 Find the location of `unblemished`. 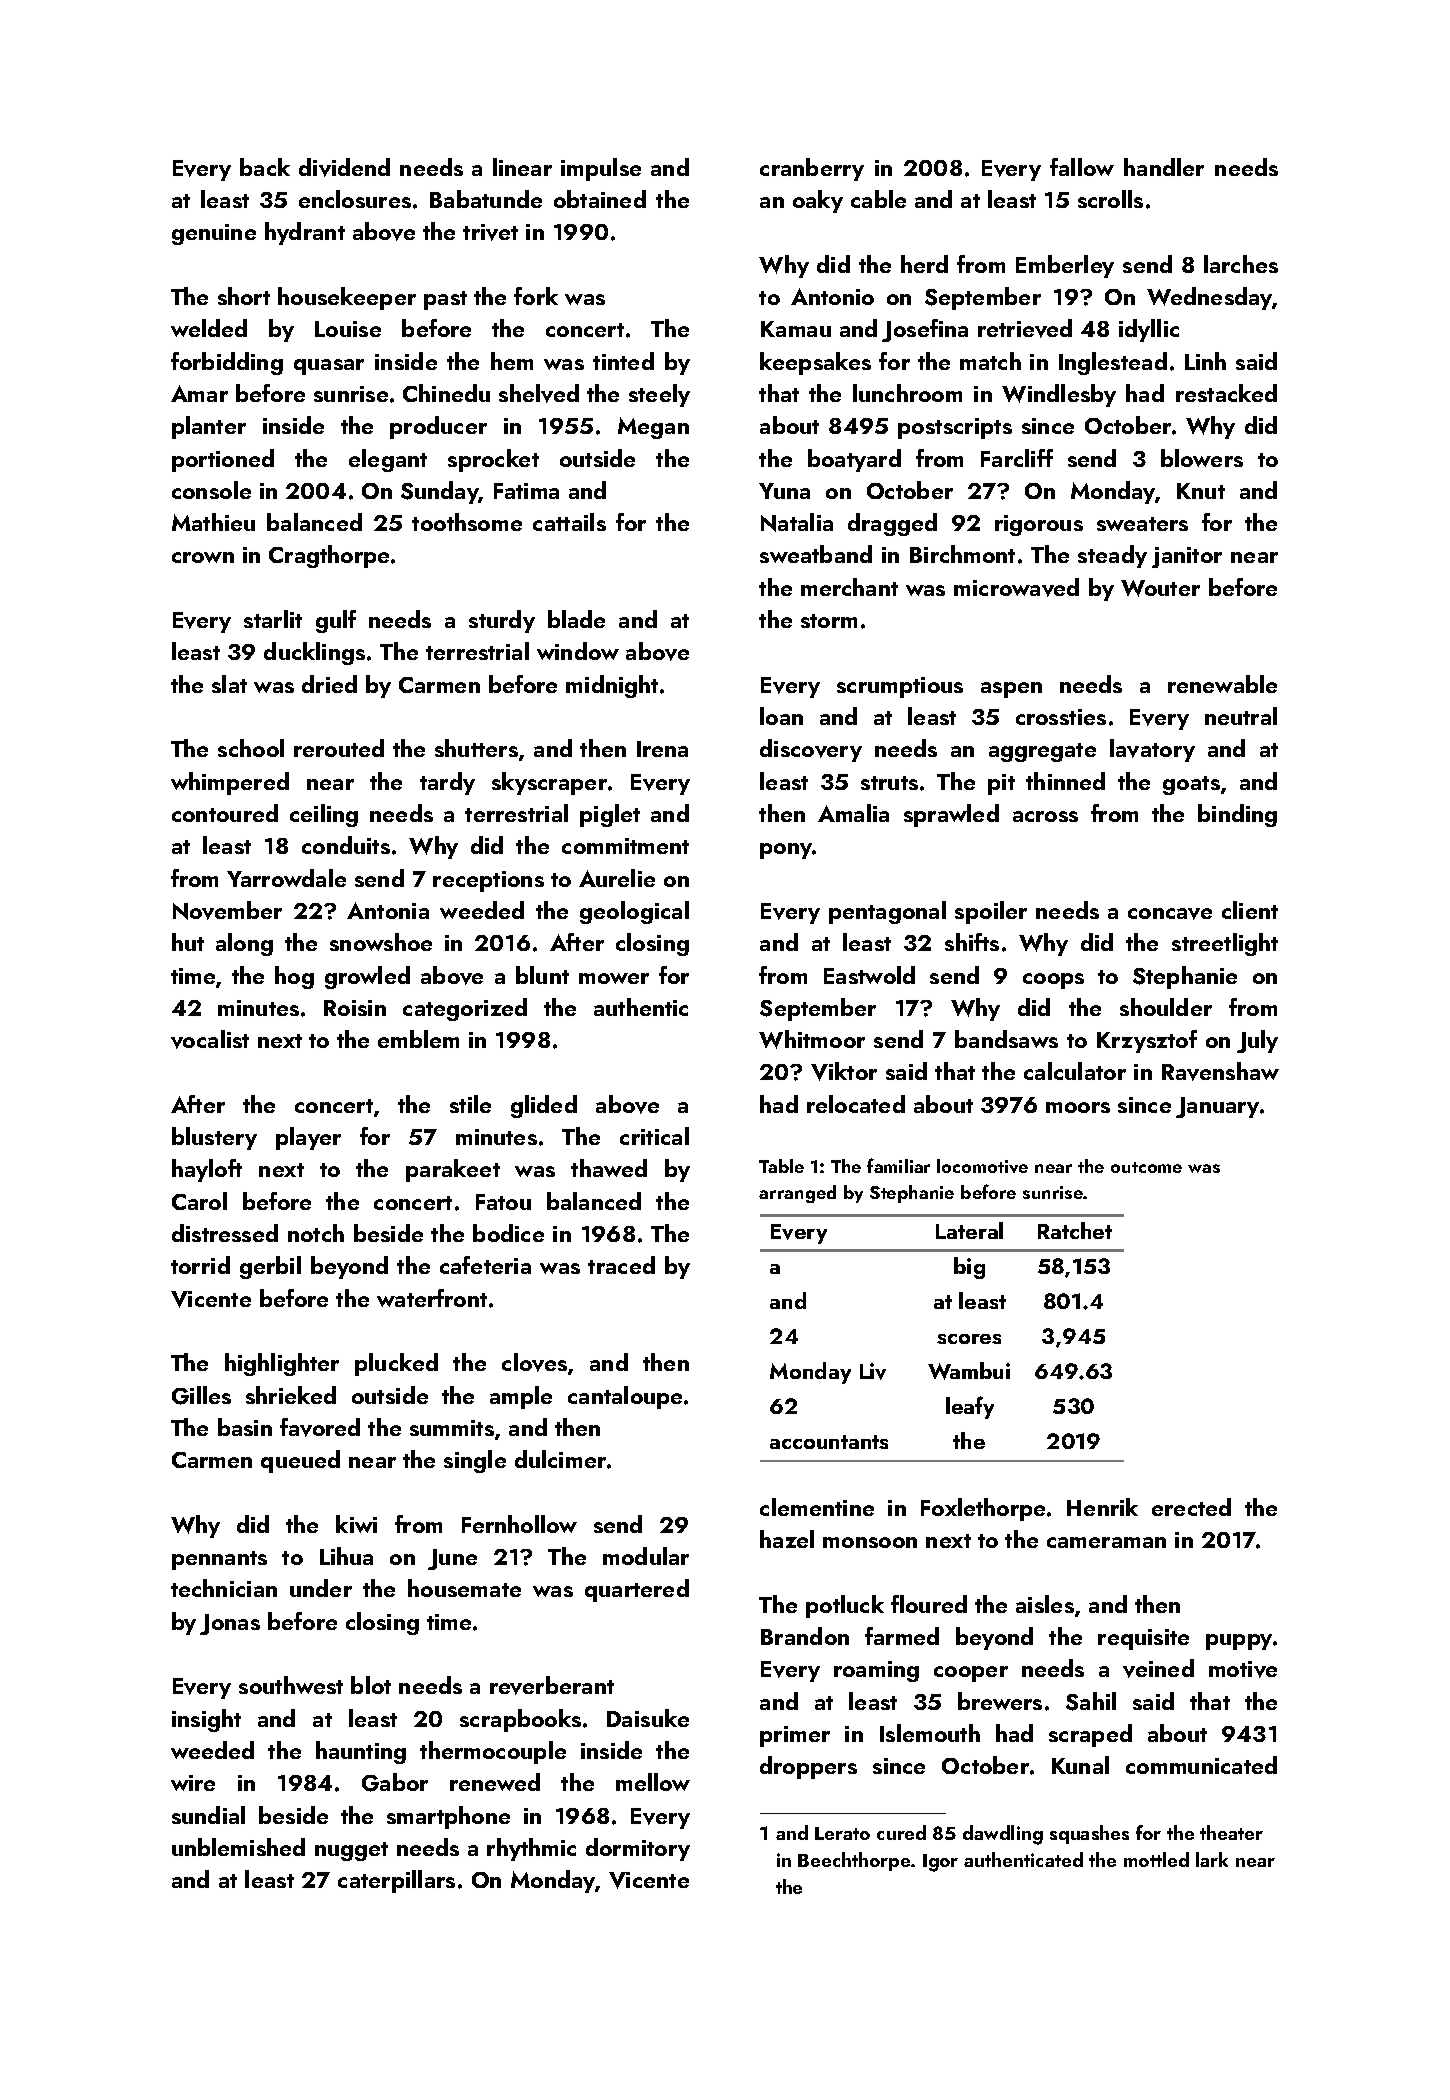

unblemished is located at coordinates (238, 1847).
